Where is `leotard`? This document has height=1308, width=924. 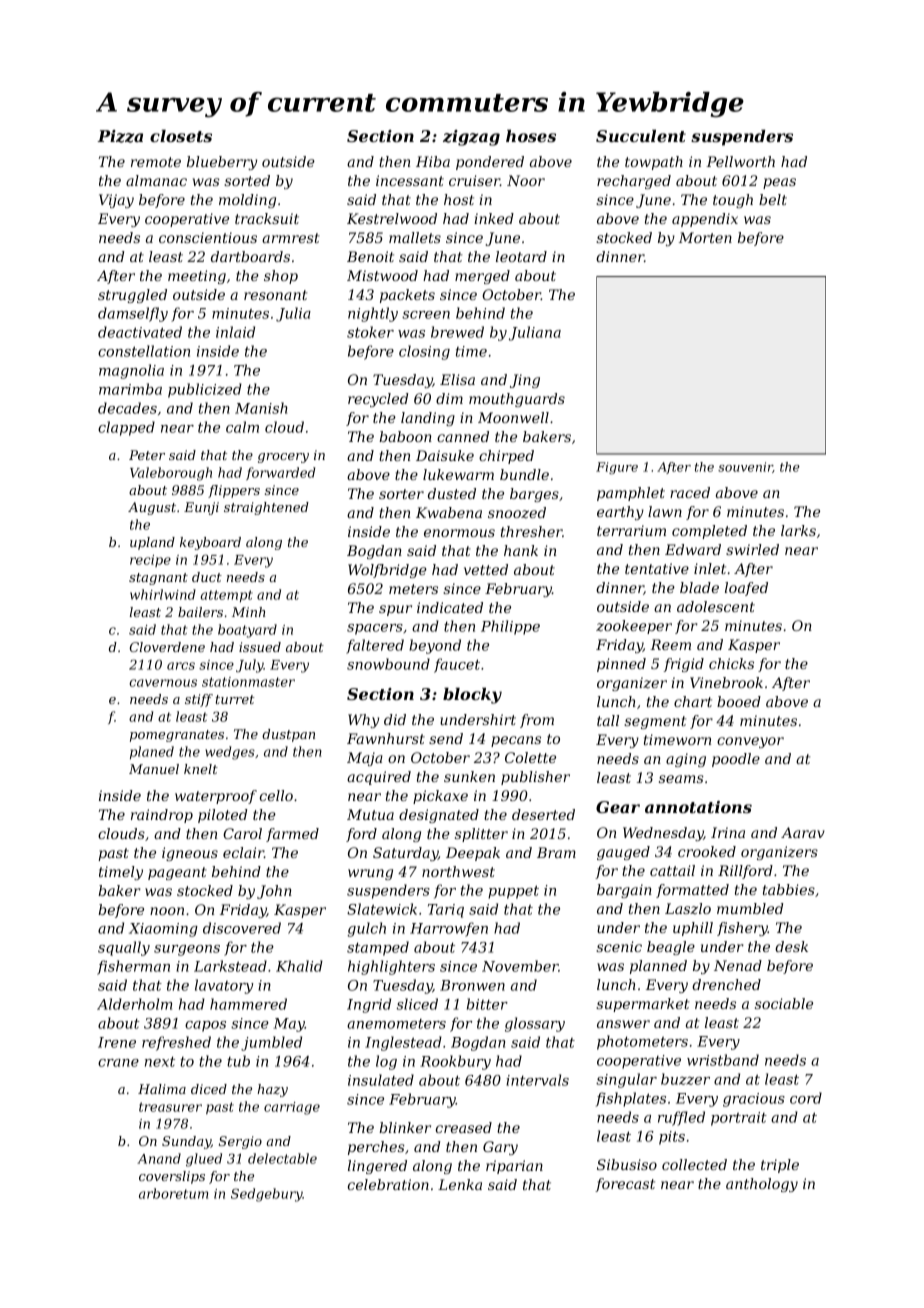
leotard is located at coordinates (521, 256).
